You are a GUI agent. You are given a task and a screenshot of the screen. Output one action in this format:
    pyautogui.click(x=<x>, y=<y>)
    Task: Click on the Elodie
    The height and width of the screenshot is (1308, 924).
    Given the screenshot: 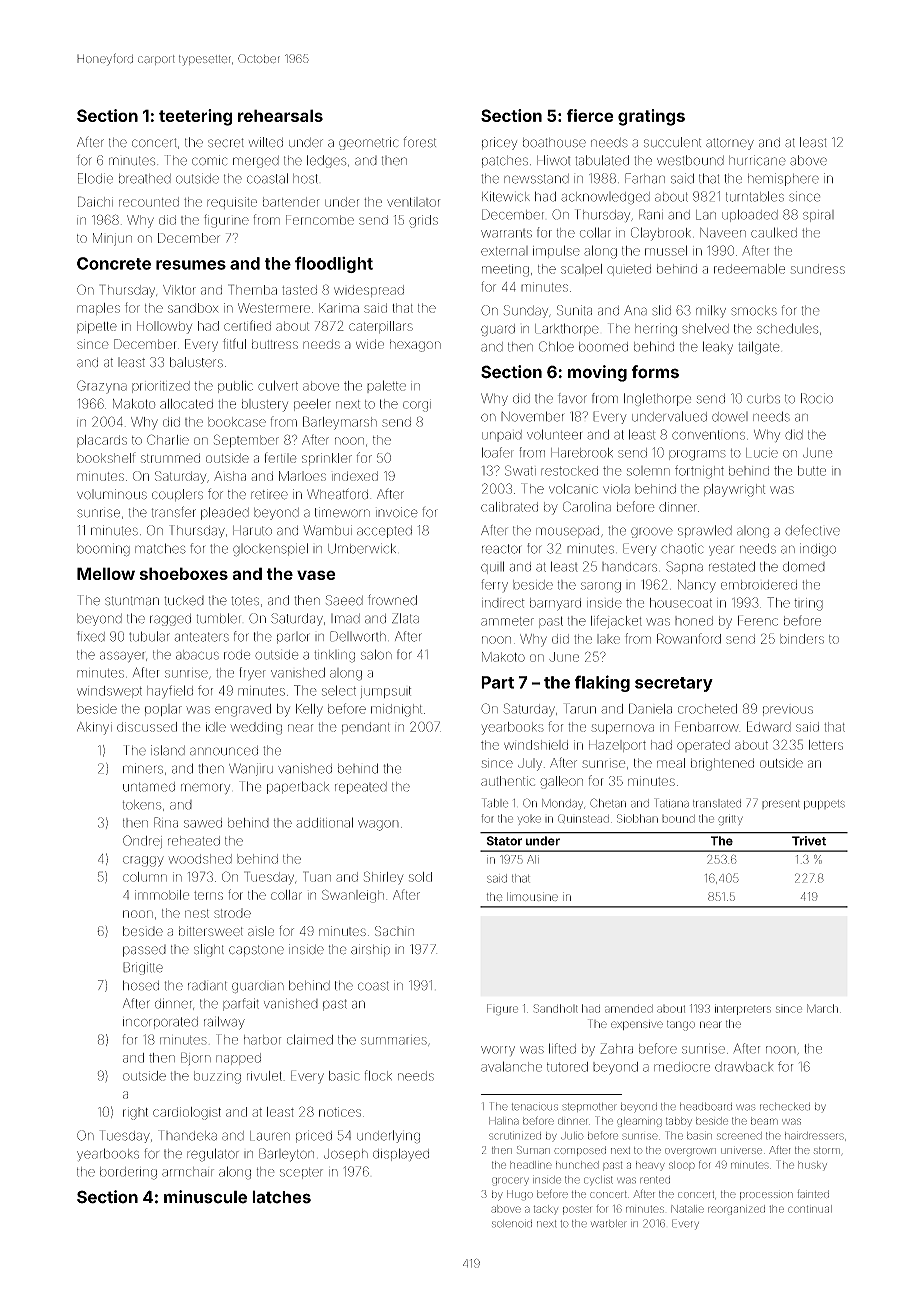 What is the action you would take?
    pyautogui.click(x=95, y=178)
